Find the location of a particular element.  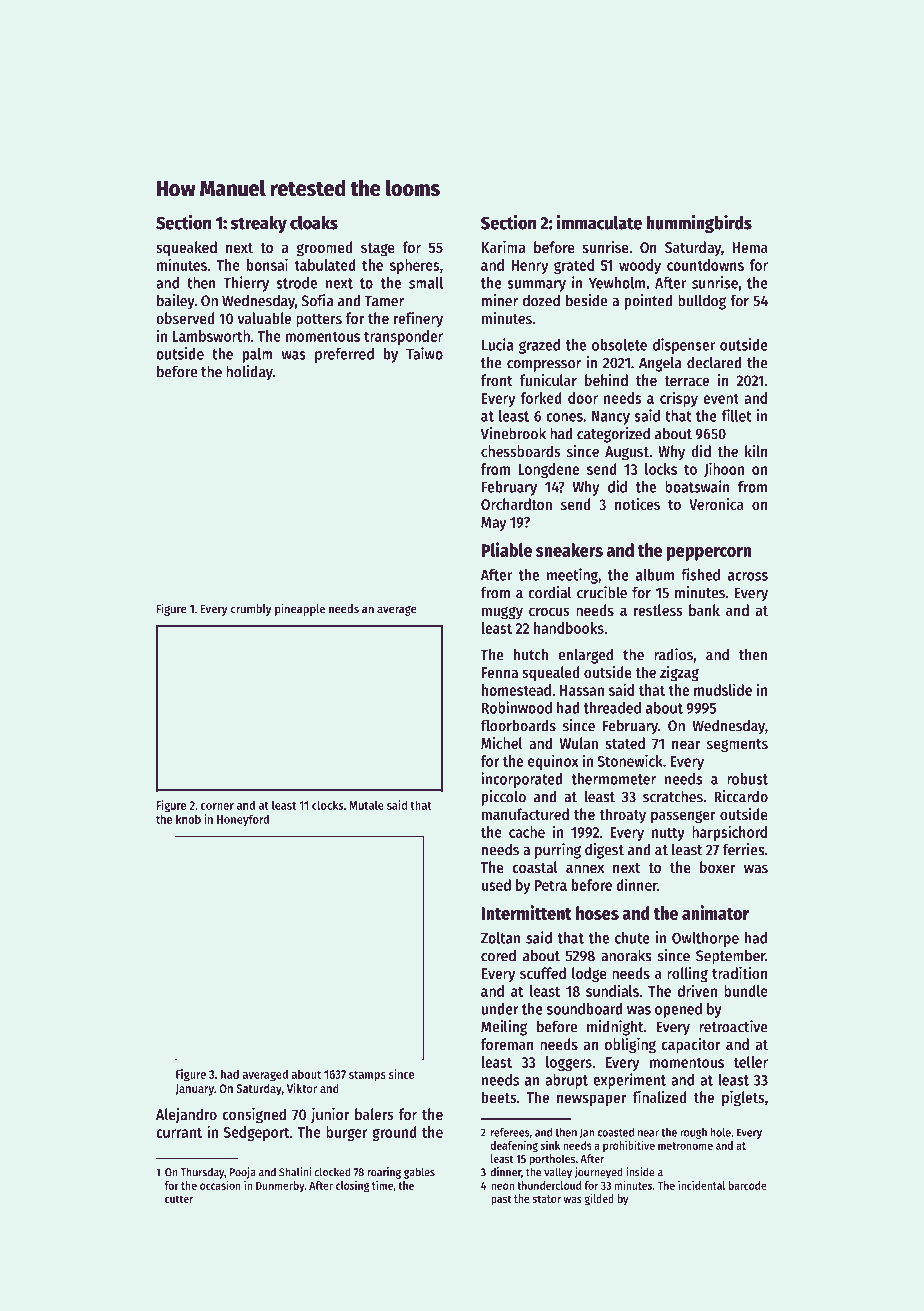

Fenna is located at coordinates (500, 672).
